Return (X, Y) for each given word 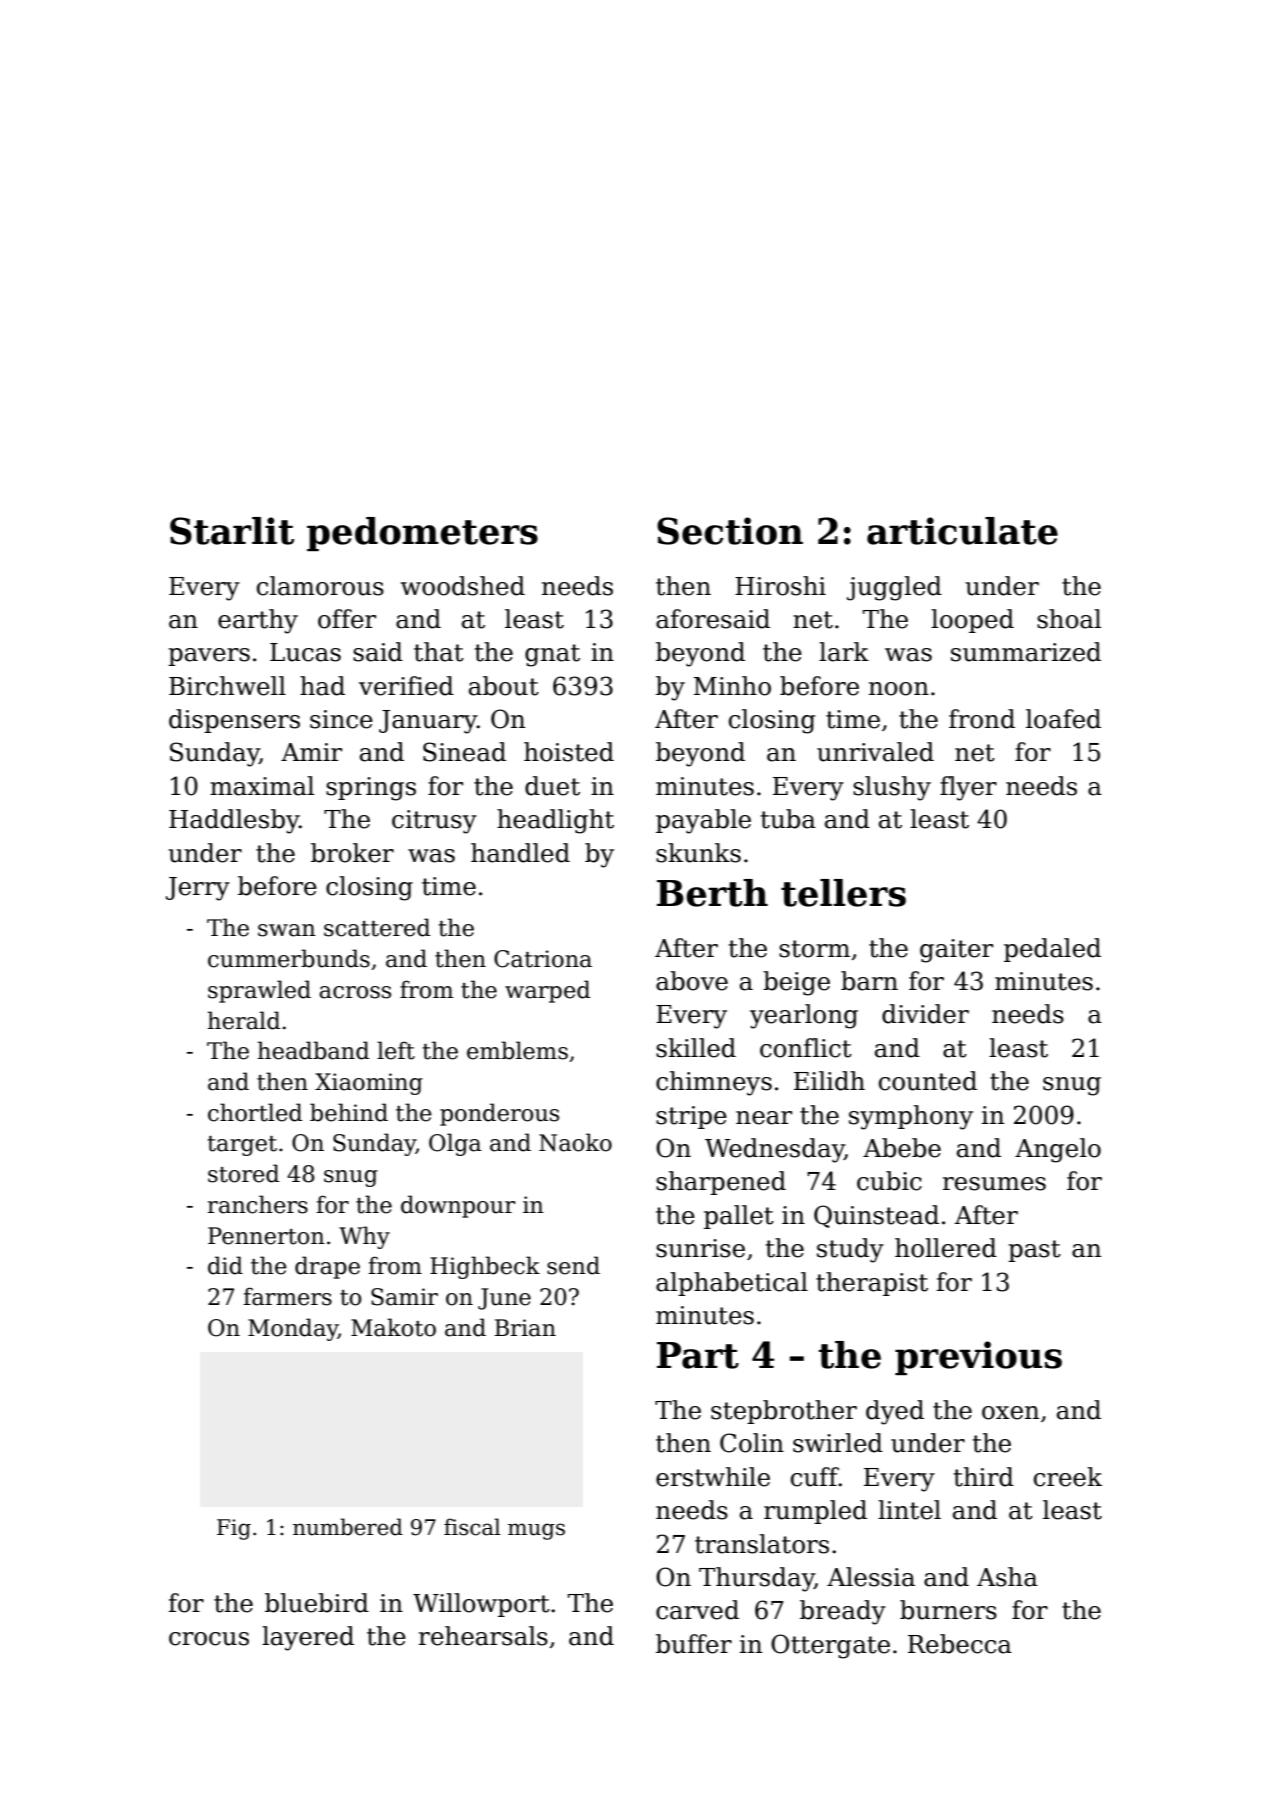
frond (982, 719)
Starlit (232, 531)
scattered (377, 927)
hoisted (569, 752)
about (504, 686)
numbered (348, 1527)
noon (899, 689)
